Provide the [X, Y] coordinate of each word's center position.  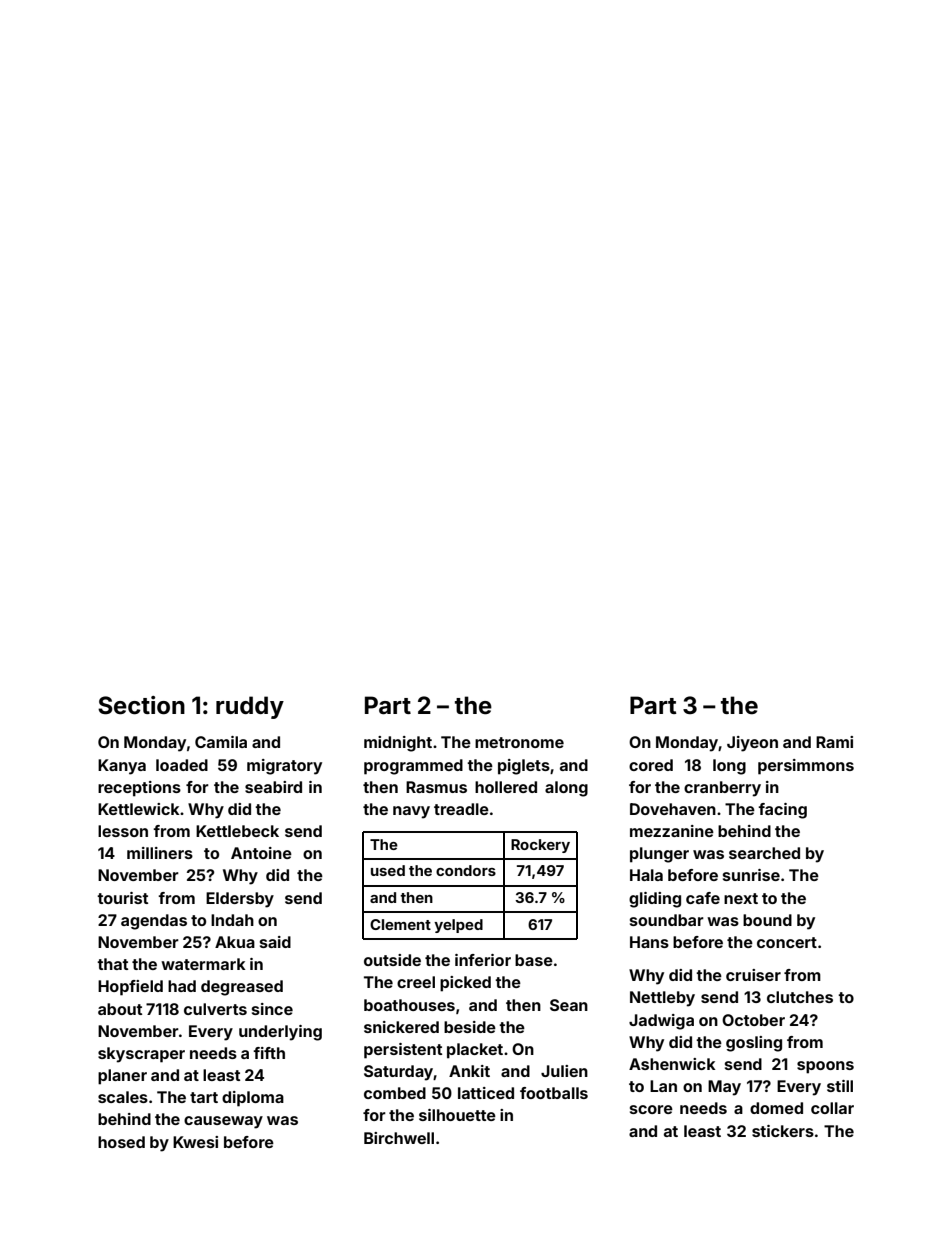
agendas [154, 922]
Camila [221, 742]
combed [395, 1093]
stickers [783, 1131]
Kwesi [195, 1142]
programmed [413, 767]
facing [782, 811]
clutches [800, 997]
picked [465, 984]
